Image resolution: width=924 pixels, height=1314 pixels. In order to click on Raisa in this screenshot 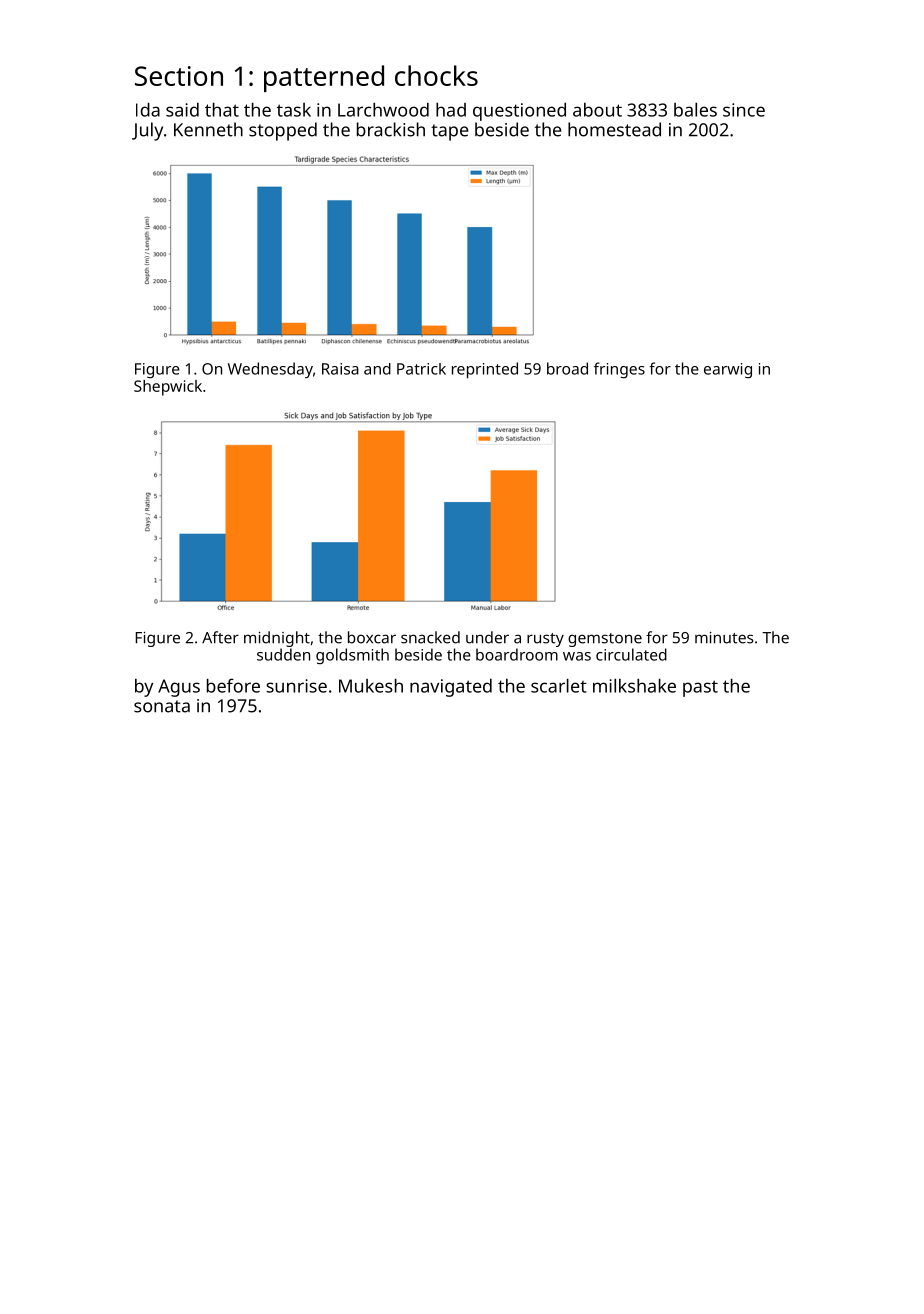, I will do `click(340, 369)`.
